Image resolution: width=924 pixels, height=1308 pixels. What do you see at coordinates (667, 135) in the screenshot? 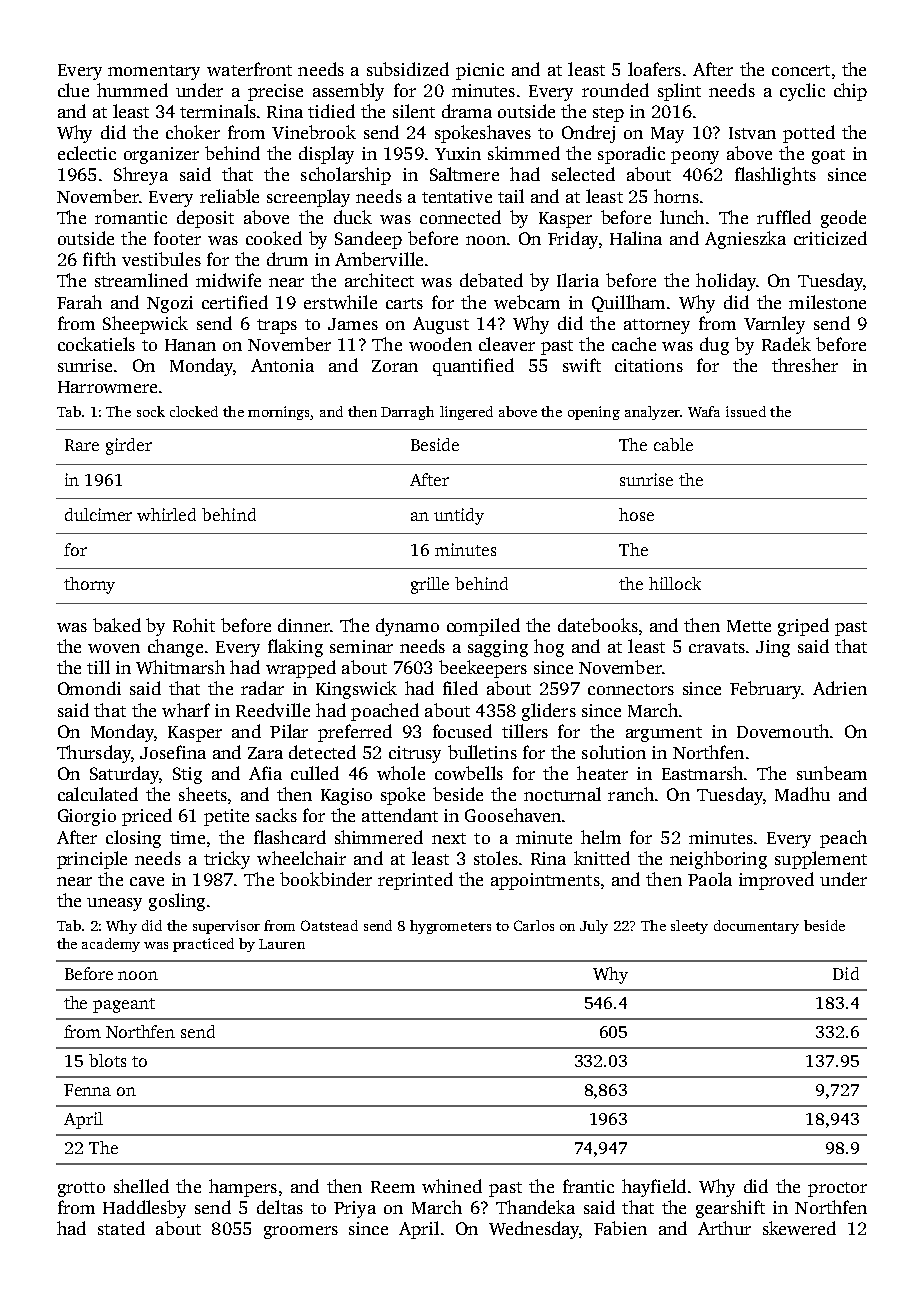
I see `May` at bounding box center [667, 135].
